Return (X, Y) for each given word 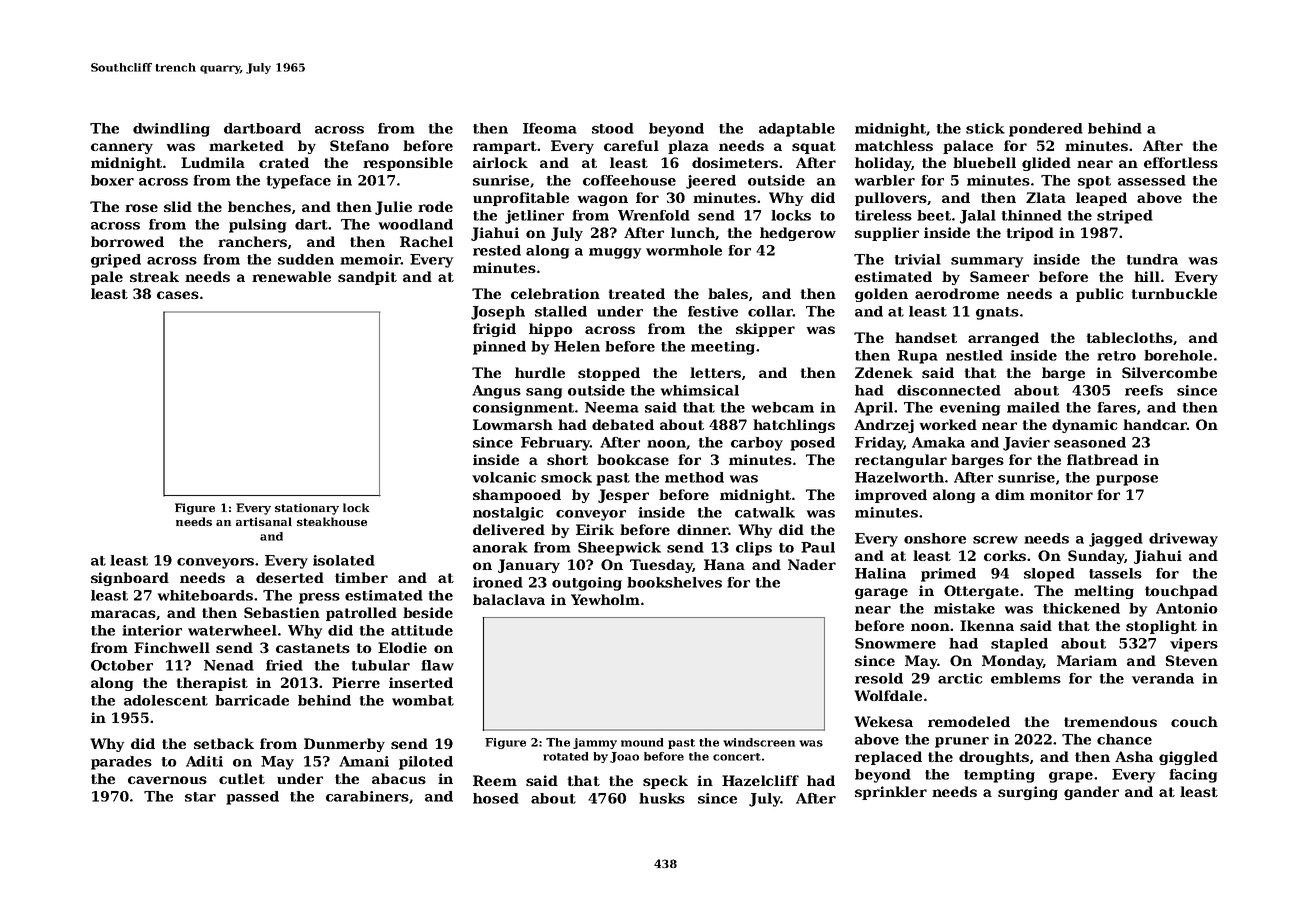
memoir (370, 259)
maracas (123, 614)
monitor (1061, 494)
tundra (1152, 259)
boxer (112, 180)
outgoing (587, 584)
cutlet (242, 778)
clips (754, 549)
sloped (1049, 575)
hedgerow (798, 234)
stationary (307, 509)
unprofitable (521, 199)
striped (1125, 217)
